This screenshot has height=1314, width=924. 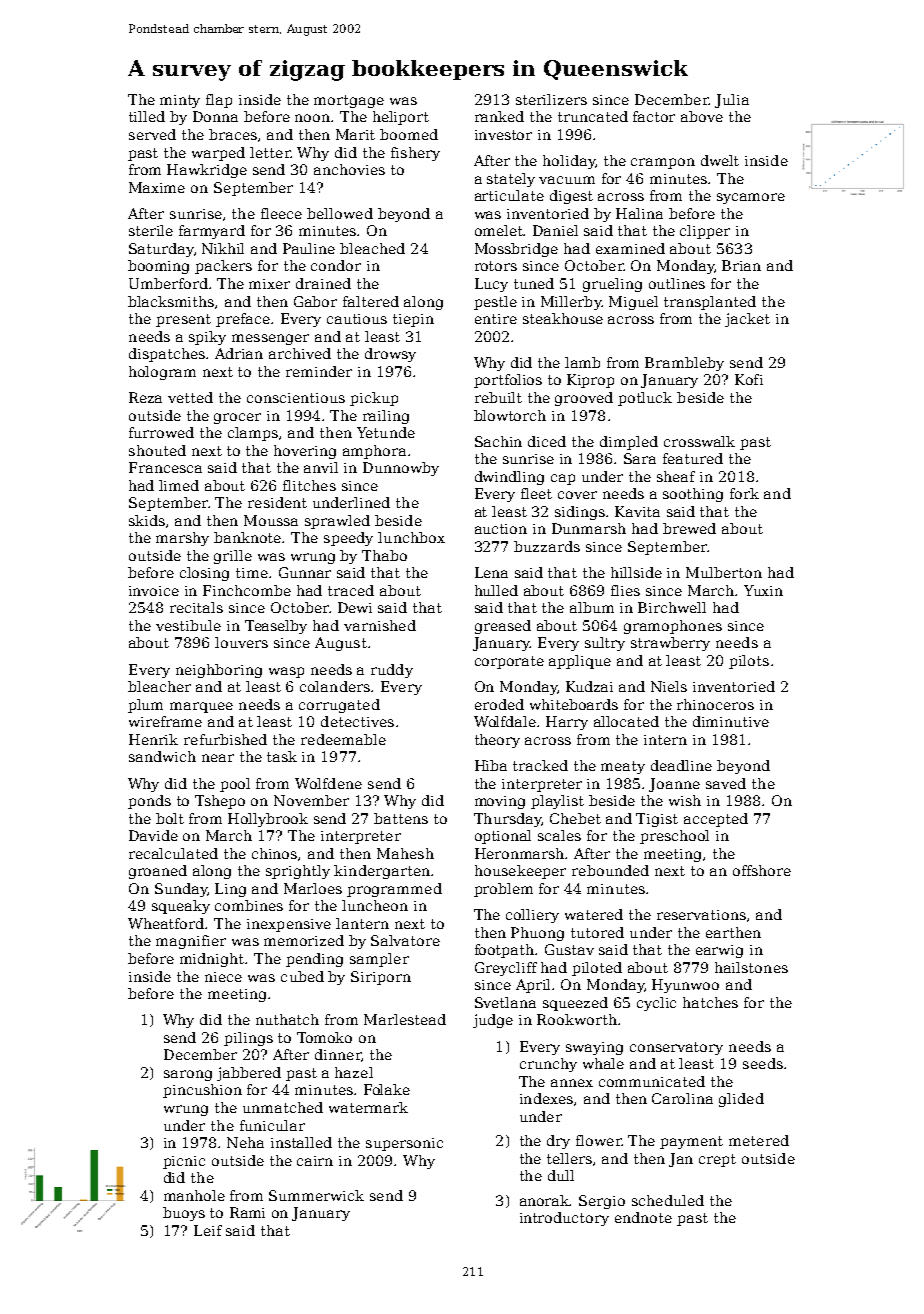 What do you see at coordinates (547, 546) in the screenshot?
I see `buzzards` at bounding box center [547, 546].
